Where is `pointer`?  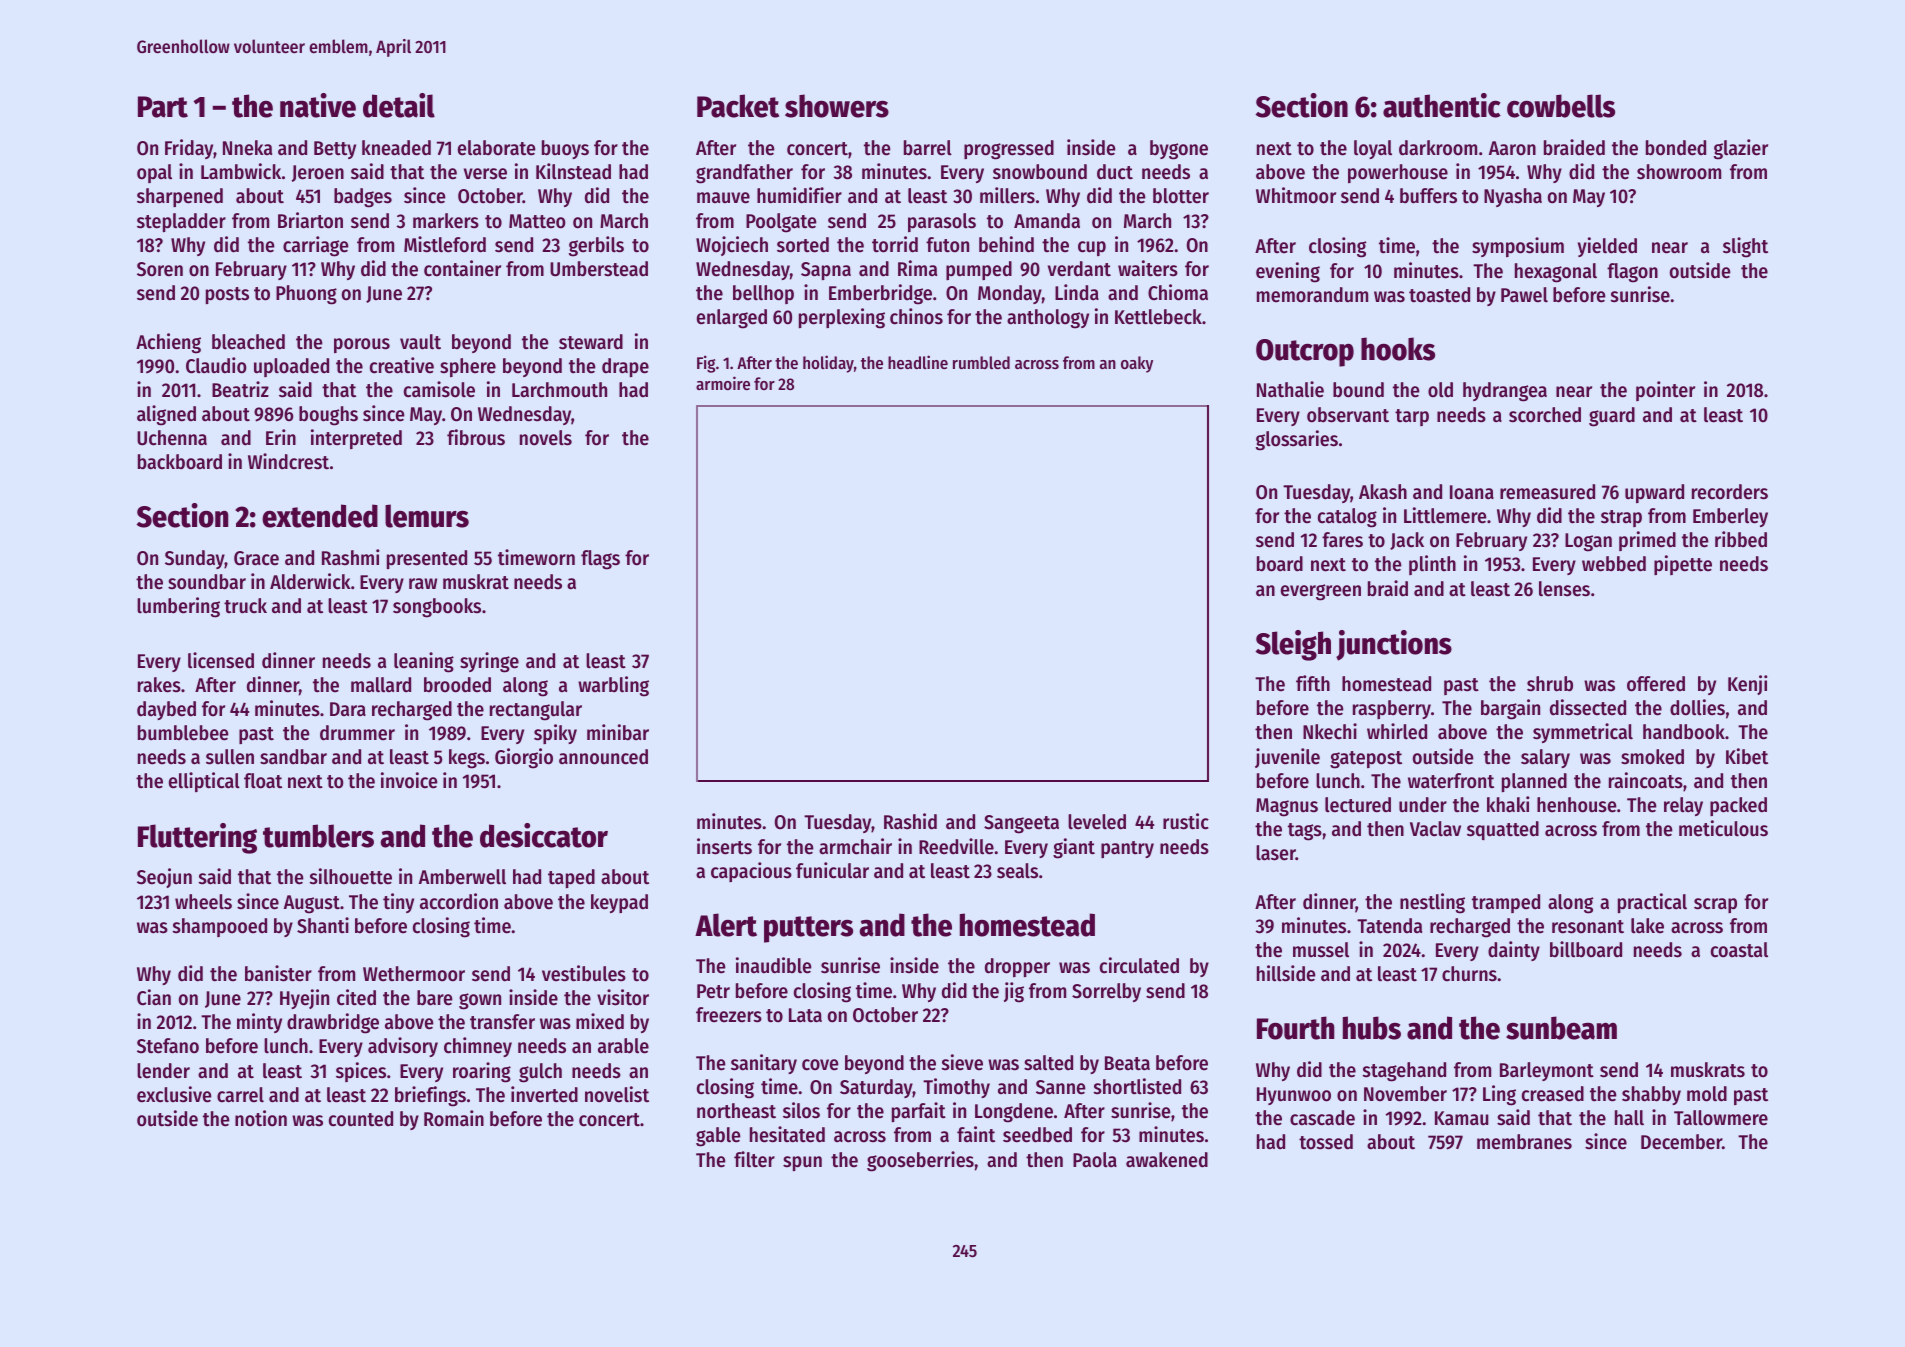 pointer is located at coordinates (1665, 391).
